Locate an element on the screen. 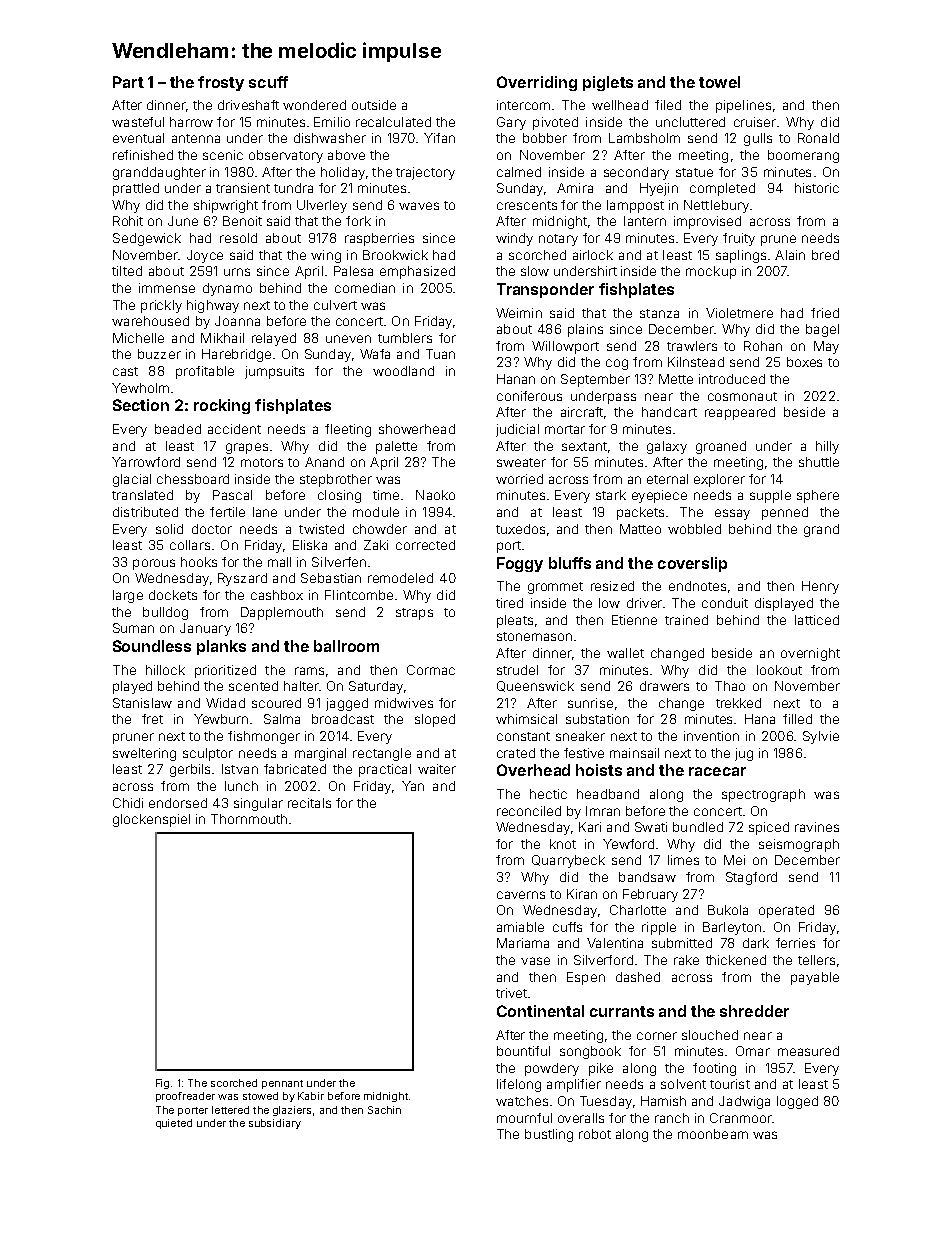 The image size is (952, 1233). pivoted is located at coordinates (555, 123).
